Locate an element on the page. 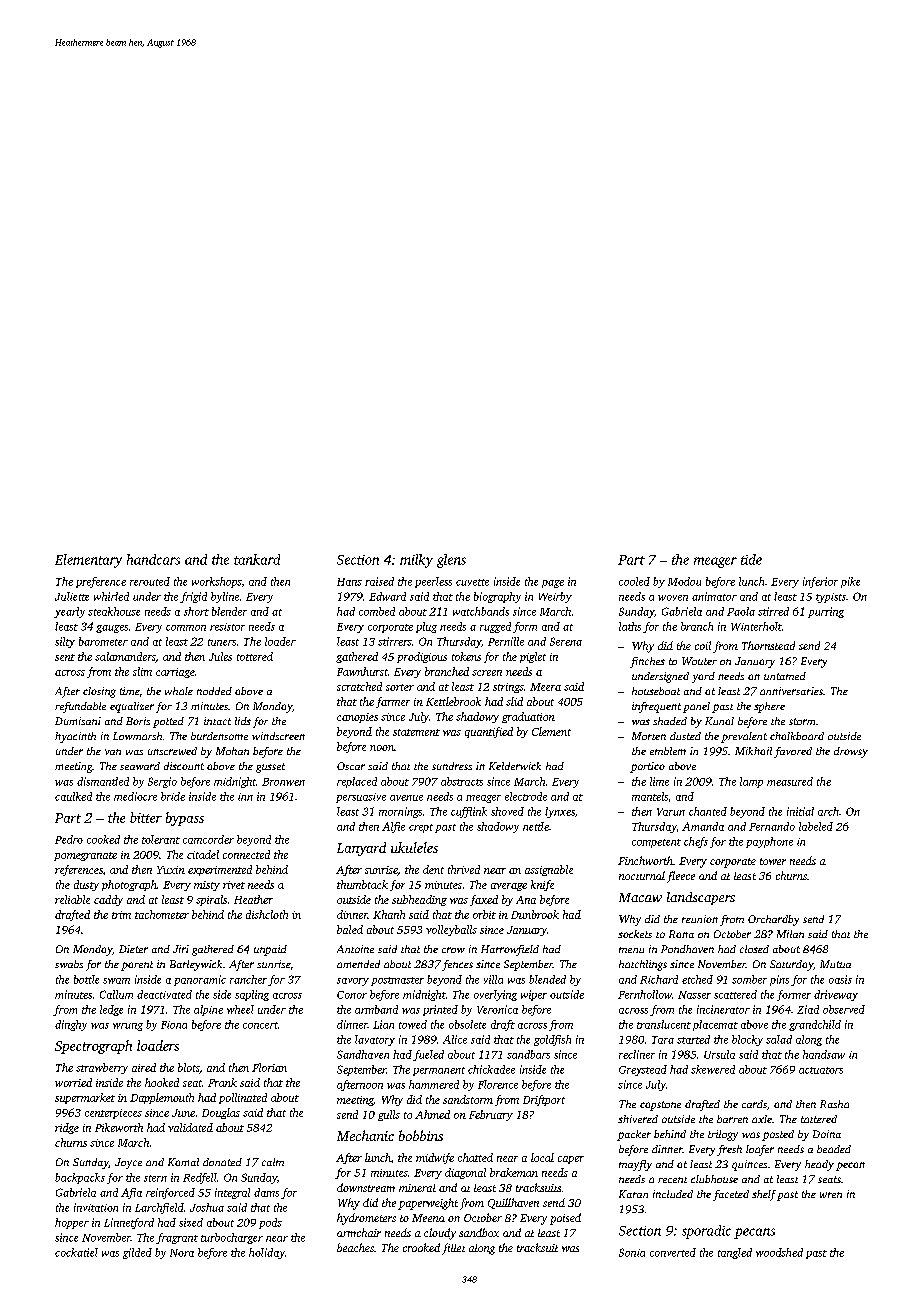 The height and width of the document is (1308, 924). blender is located at coordinates (229, 611).
